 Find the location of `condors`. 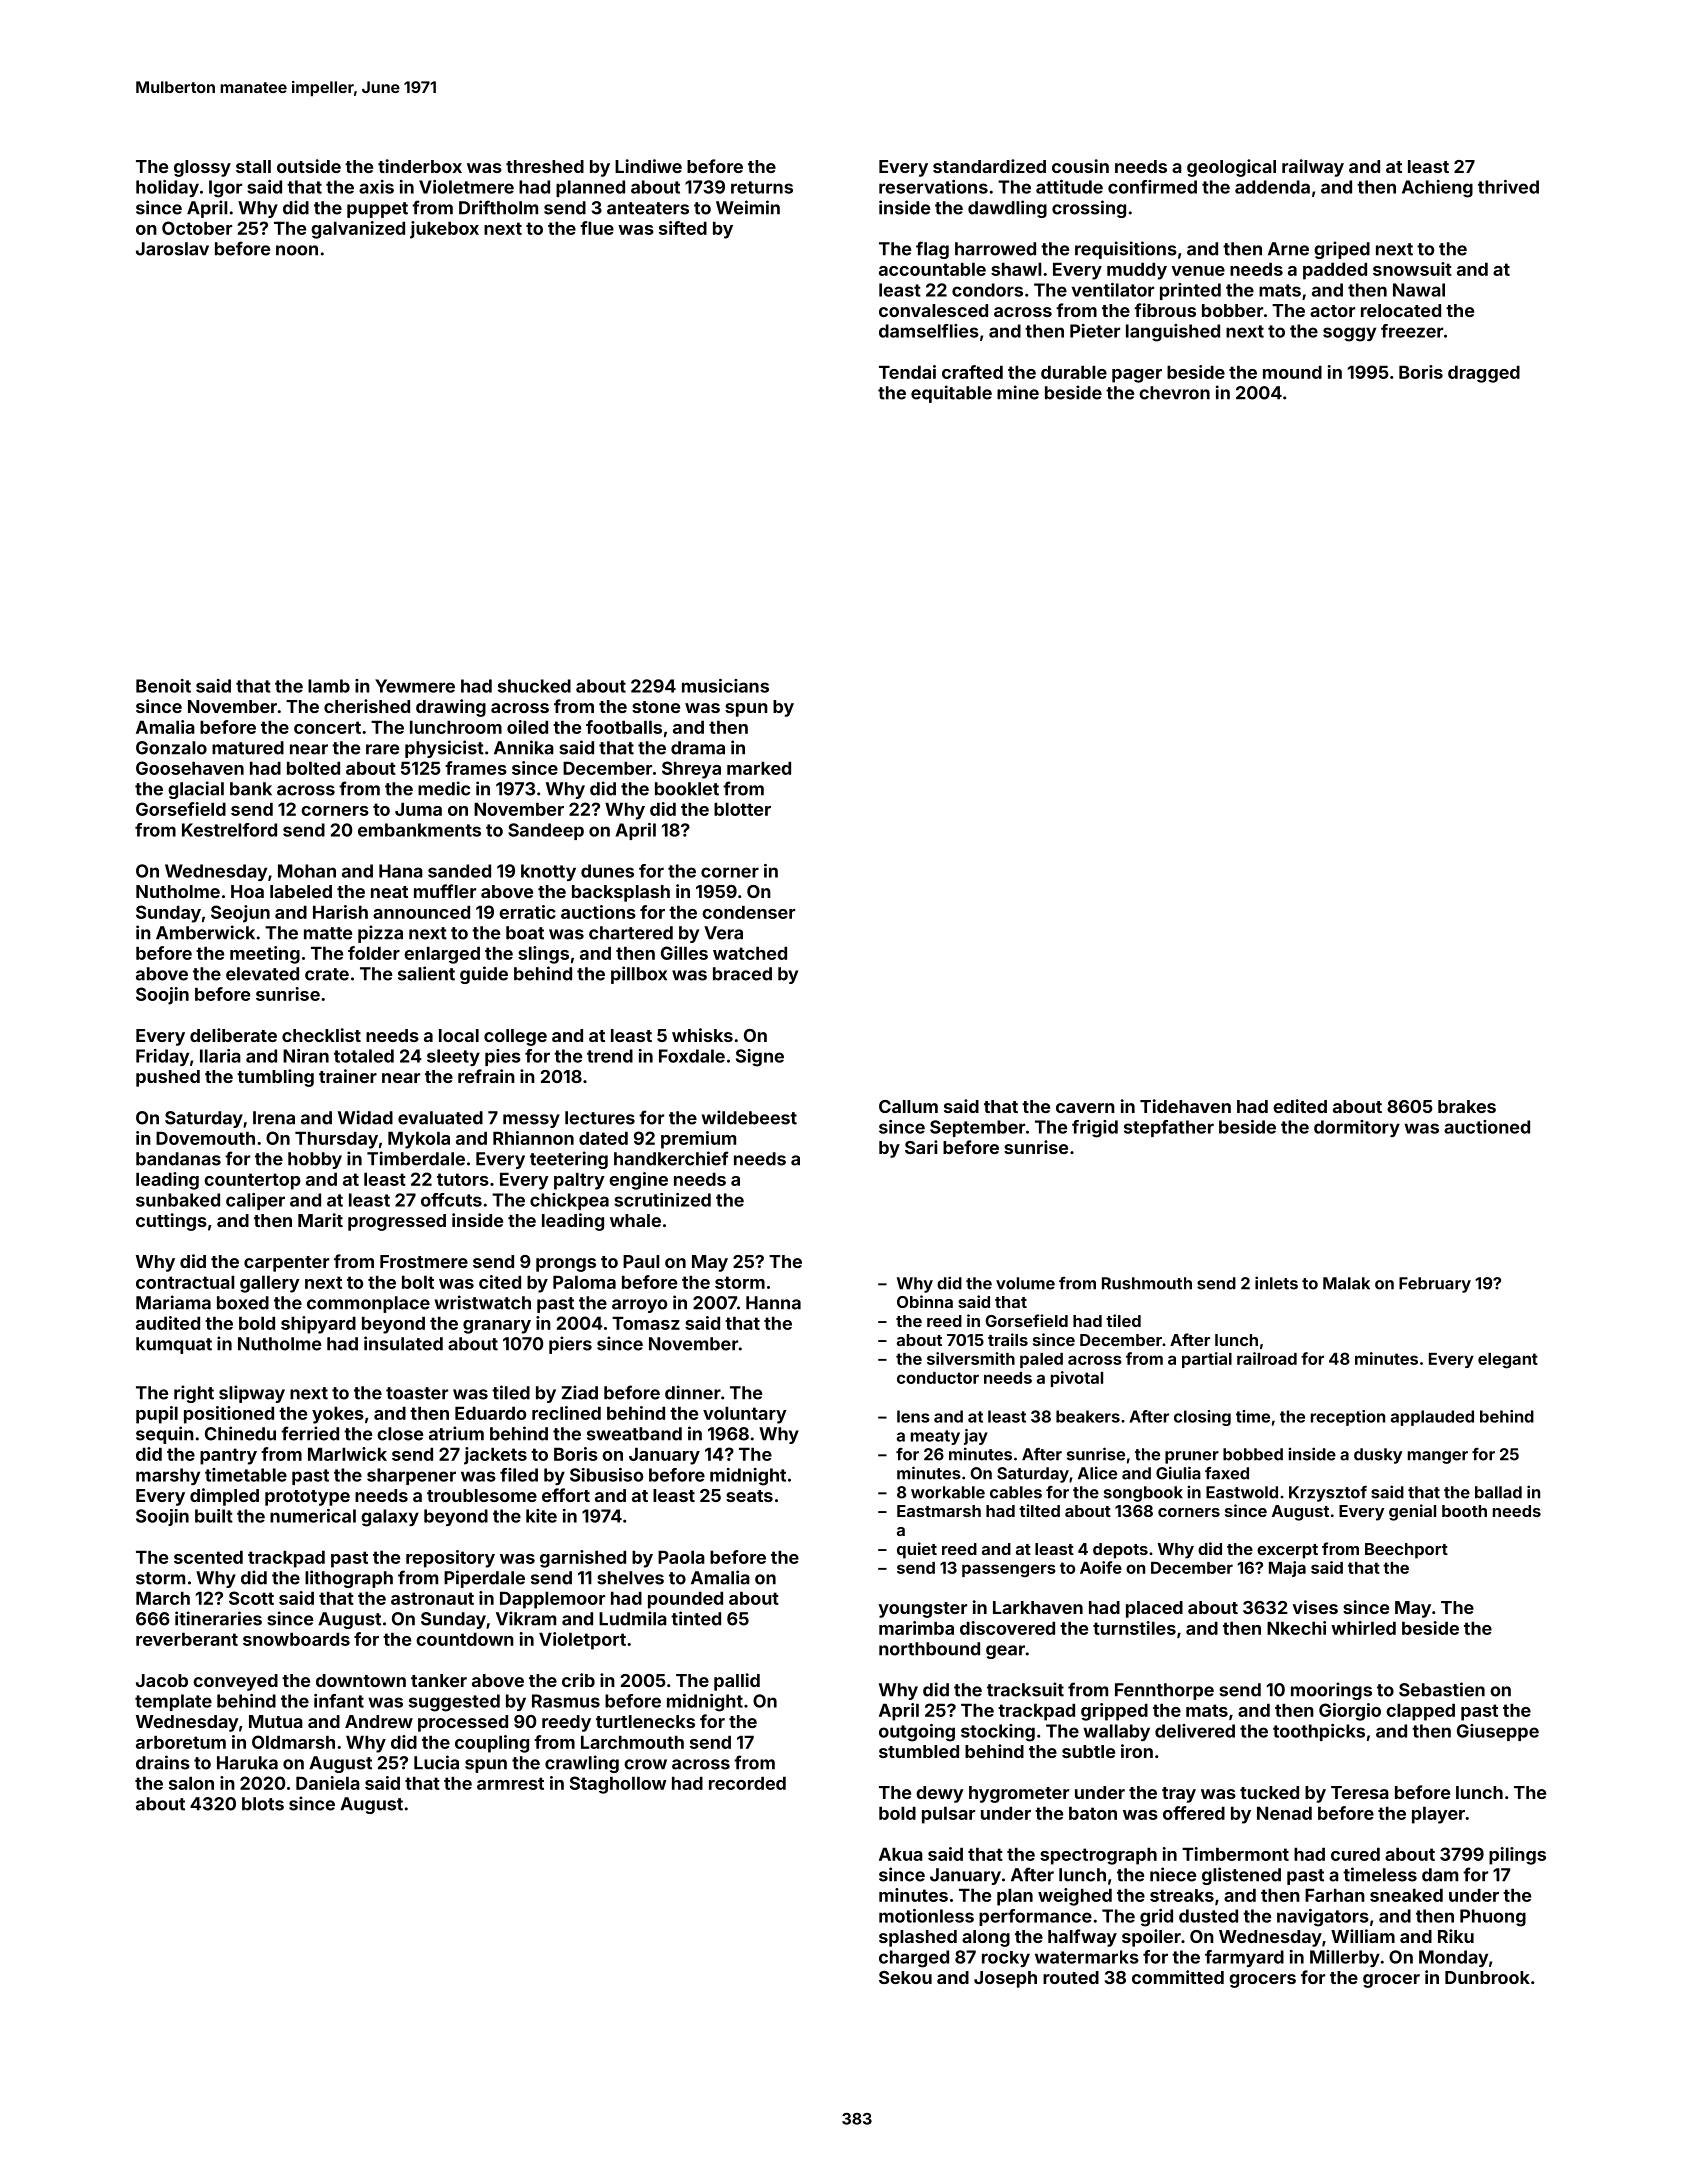

condors is located at coordinates (987, 290).
